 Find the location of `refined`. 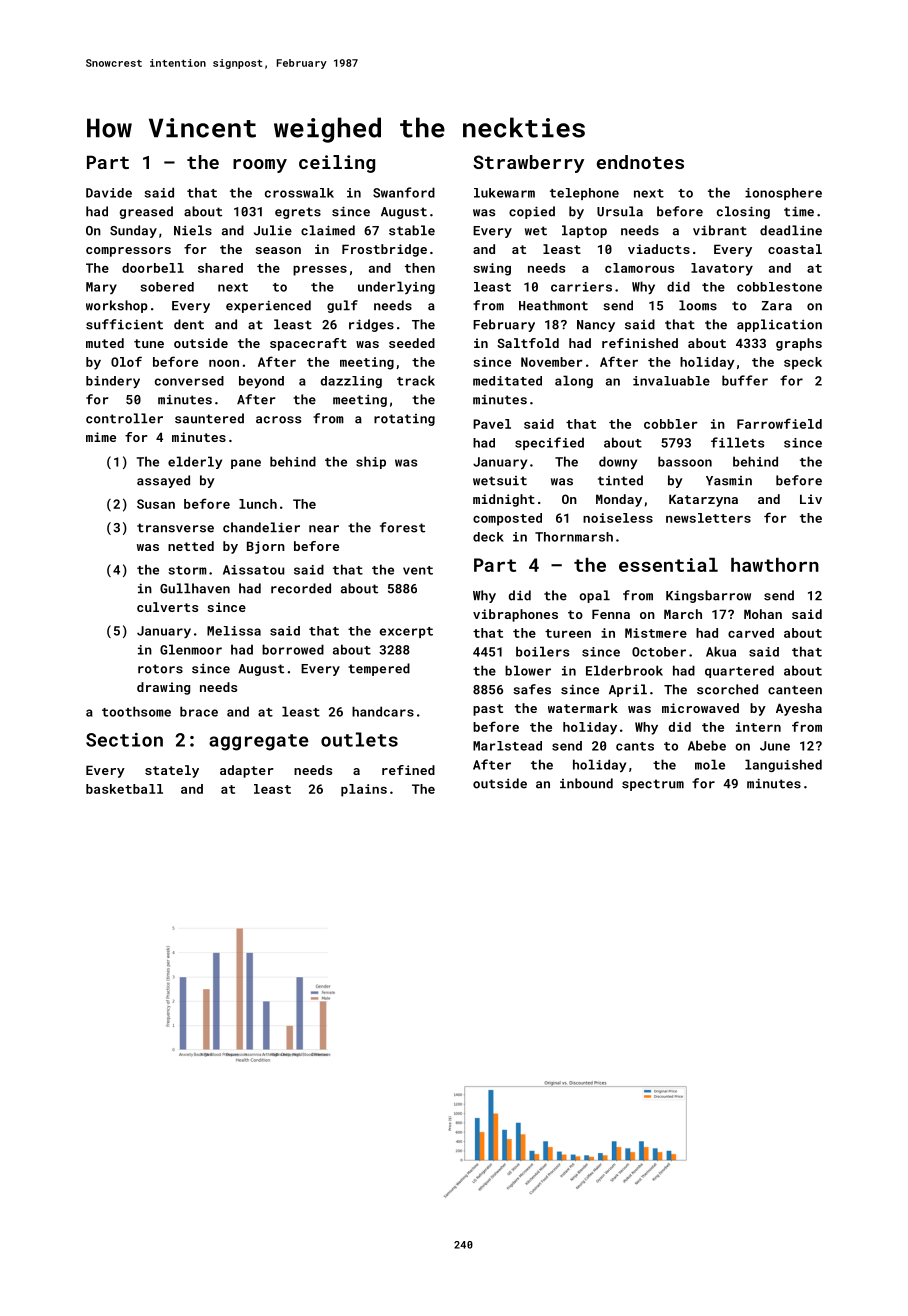

refined is located at coordinates (408, 770).
